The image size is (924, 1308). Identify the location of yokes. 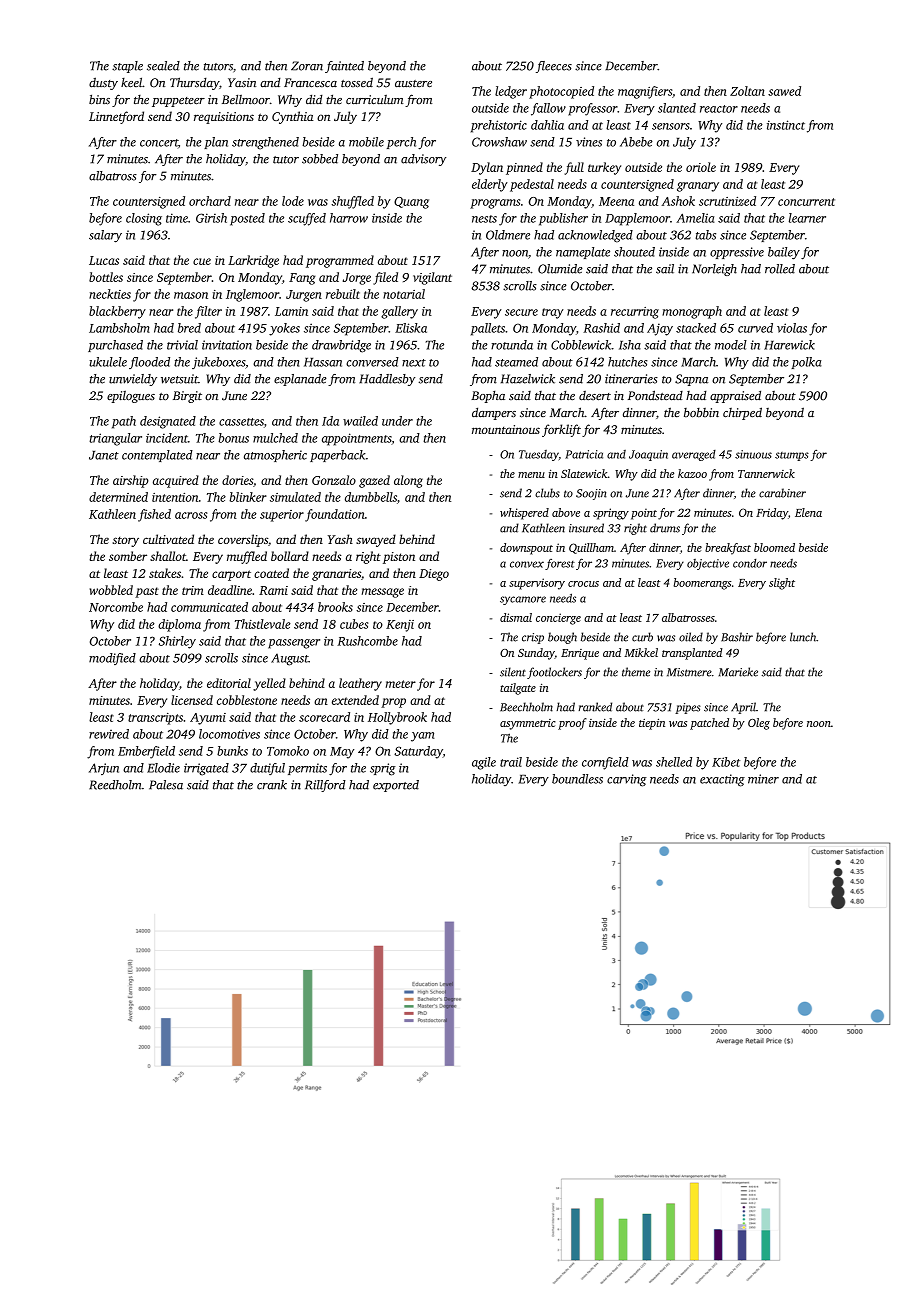
(284, 329).
